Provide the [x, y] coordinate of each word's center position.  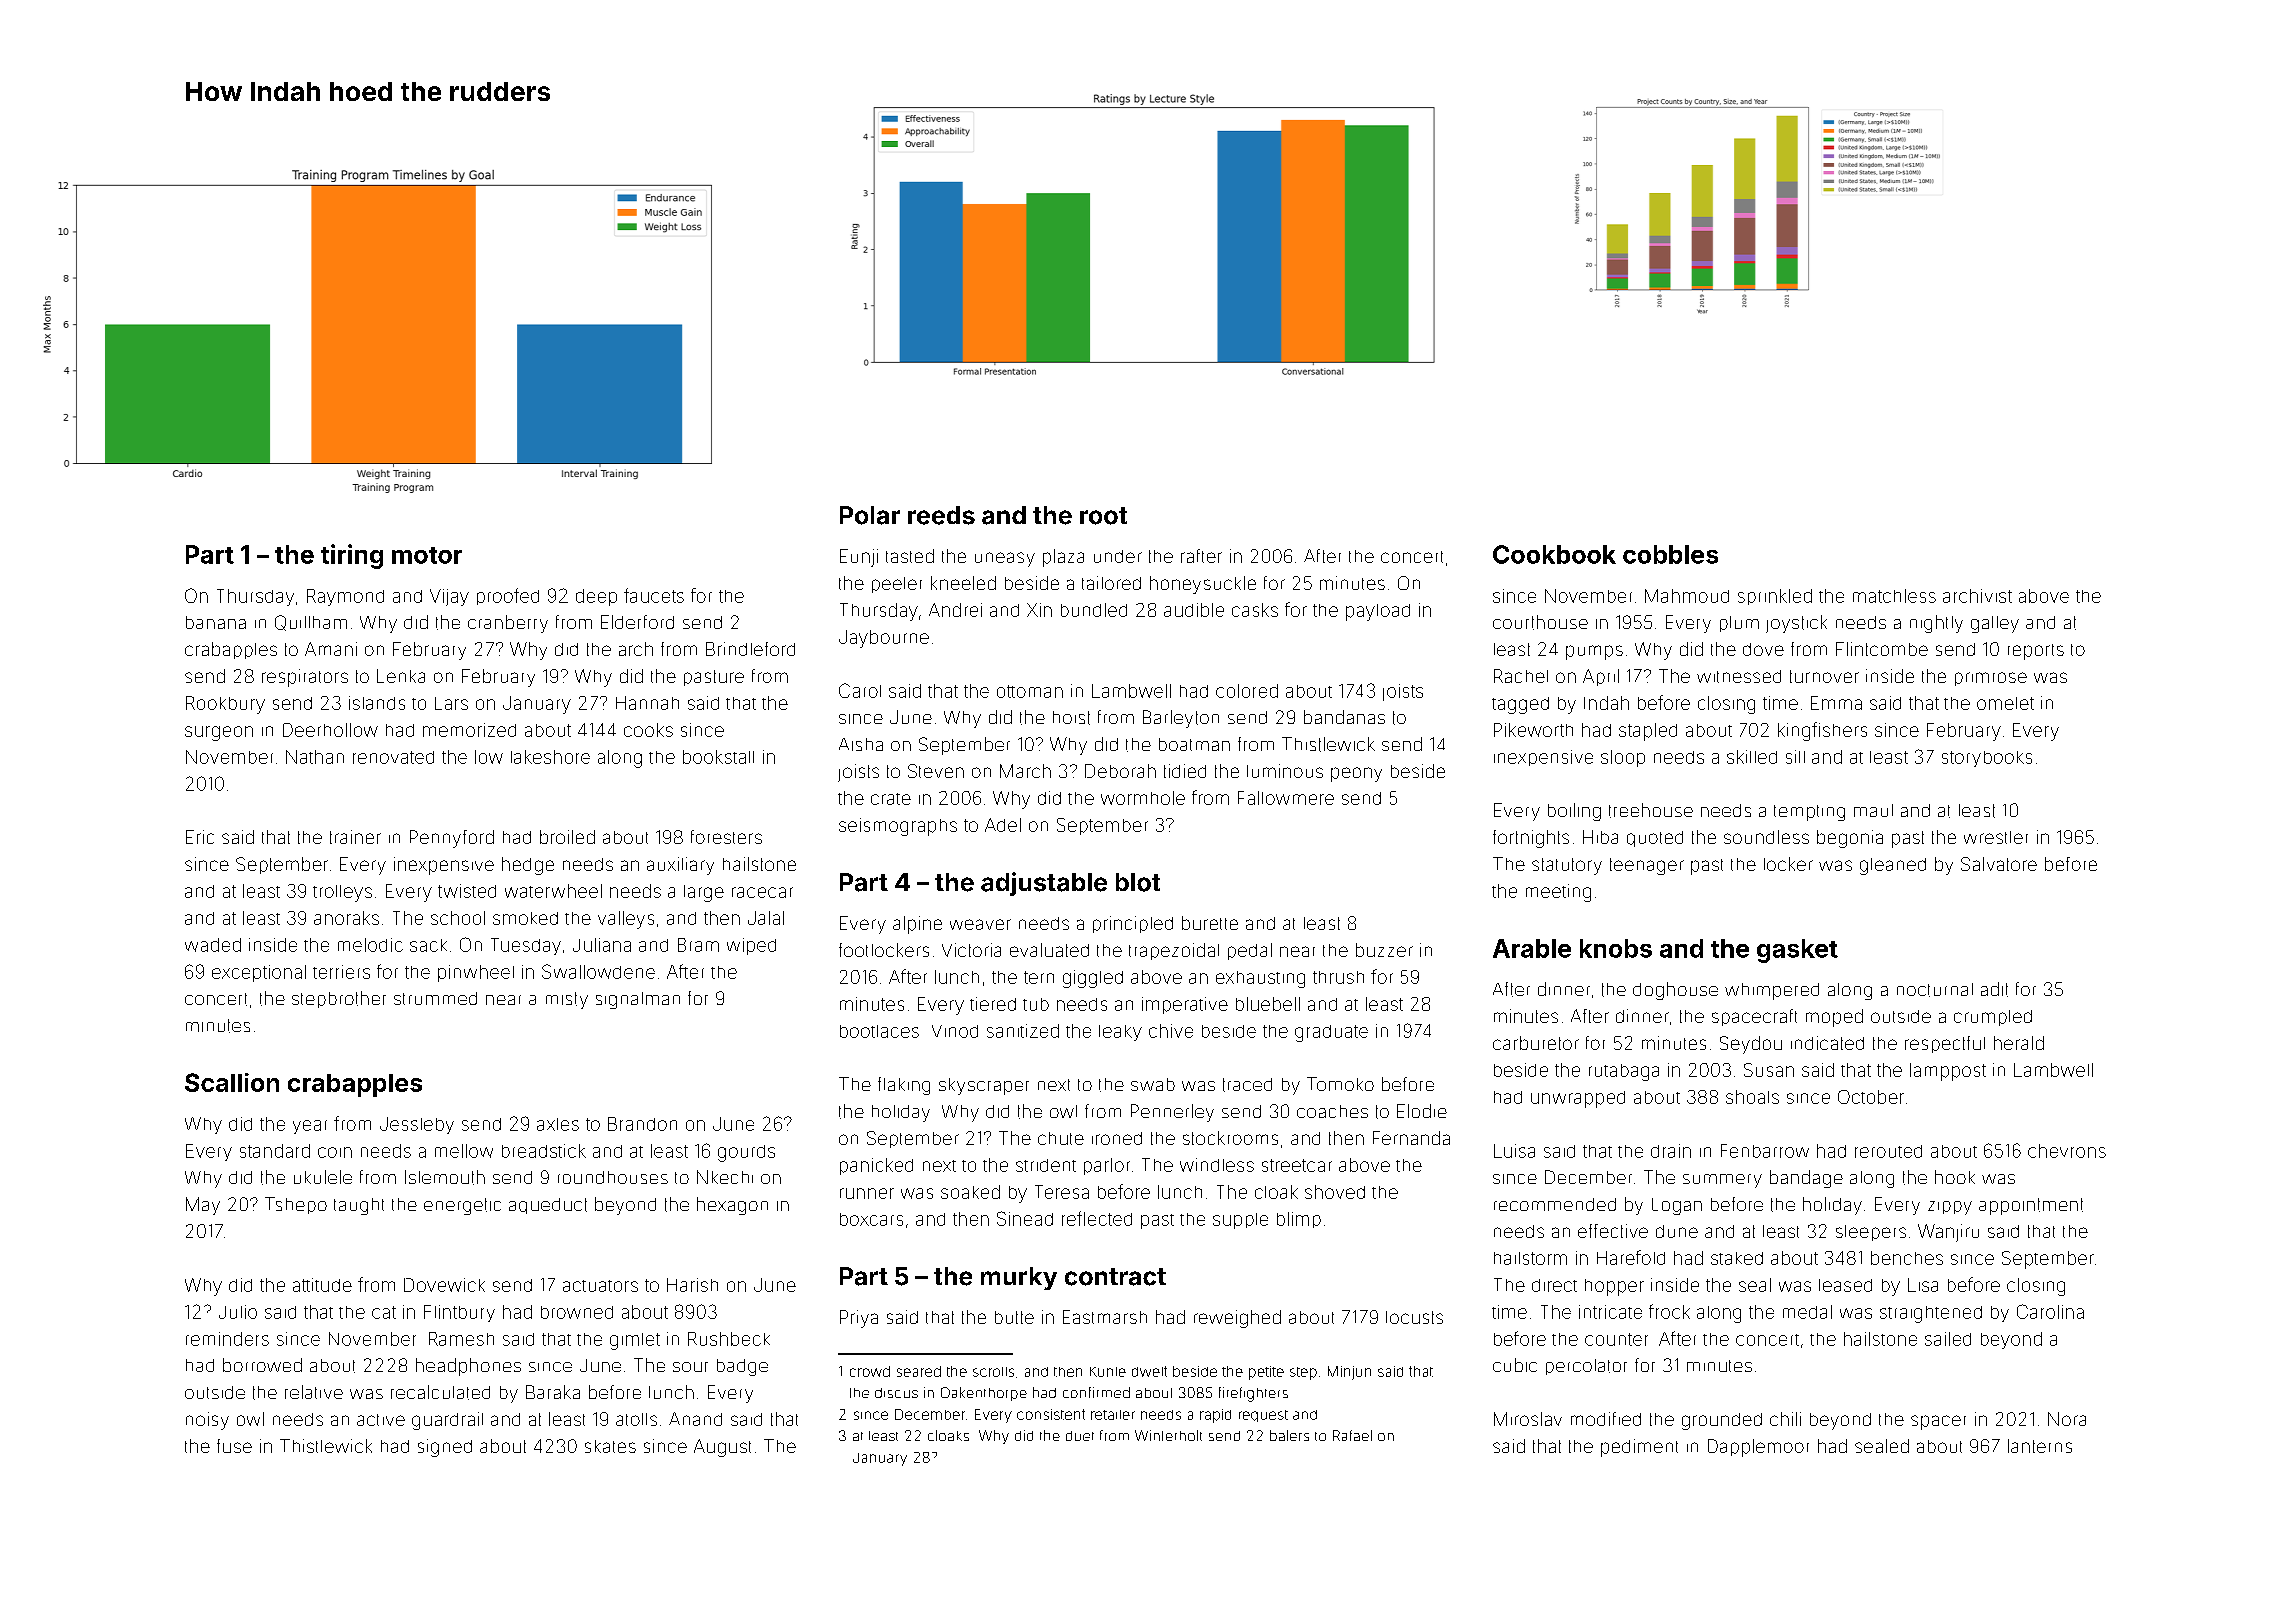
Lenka [401, 676]
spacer [1938, 1422]
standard [275, 1151]
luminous [1285, 771]
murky [1019, 1278]
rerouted [1888, 1151]
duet [1080, 1436]
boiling [1574, 812]
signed [445, 1448]
